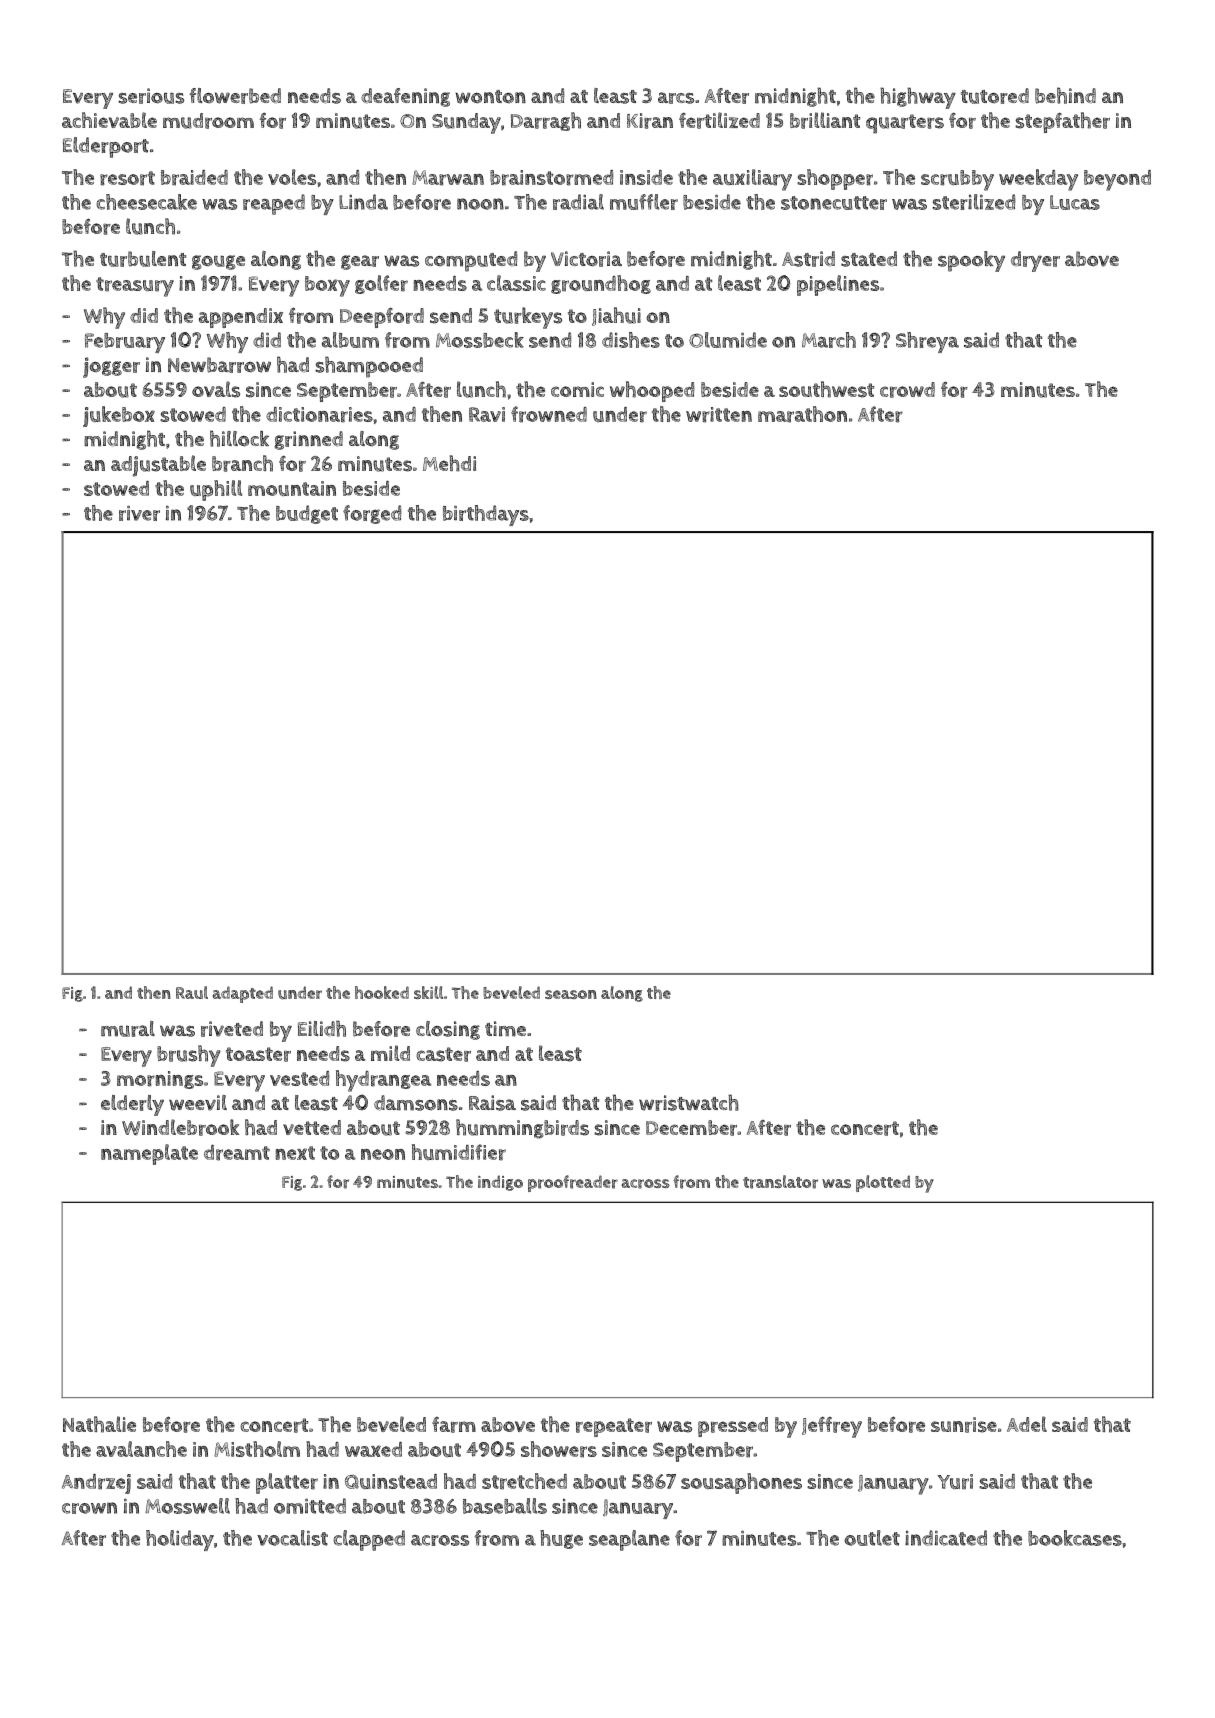  What do you see at coordinates (995, 96) in the screenshot?
I see `tutored` at bounding box center [995, 96].
